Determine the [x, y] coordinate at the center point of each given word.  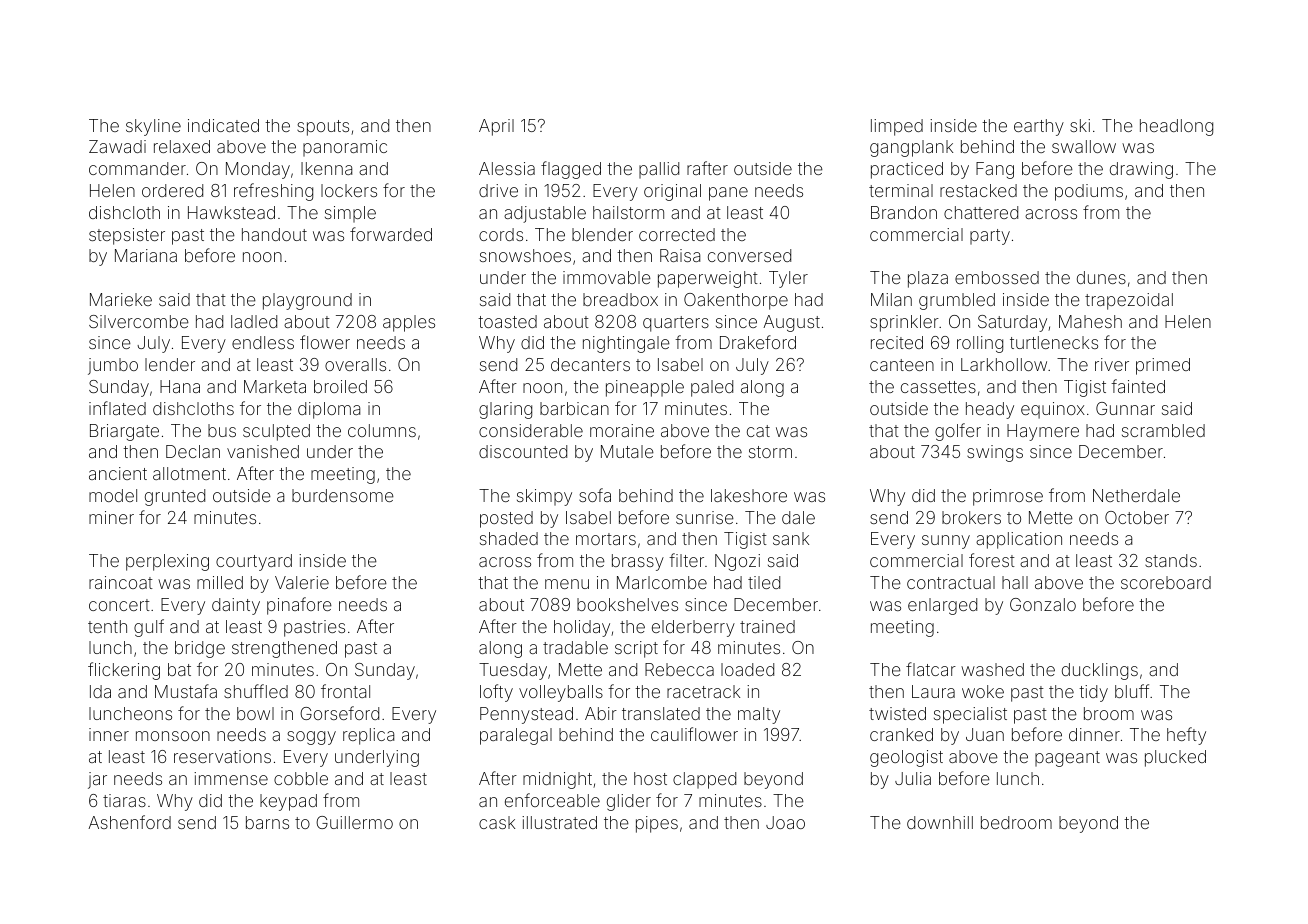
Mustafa [186, 691]
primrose [1008, 497]
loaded [747, 669]
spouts [323, 128]
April [496, 127]
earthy [1039, 127]
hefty [1186, 736]
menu [567, 584]
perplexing [167, 562]
